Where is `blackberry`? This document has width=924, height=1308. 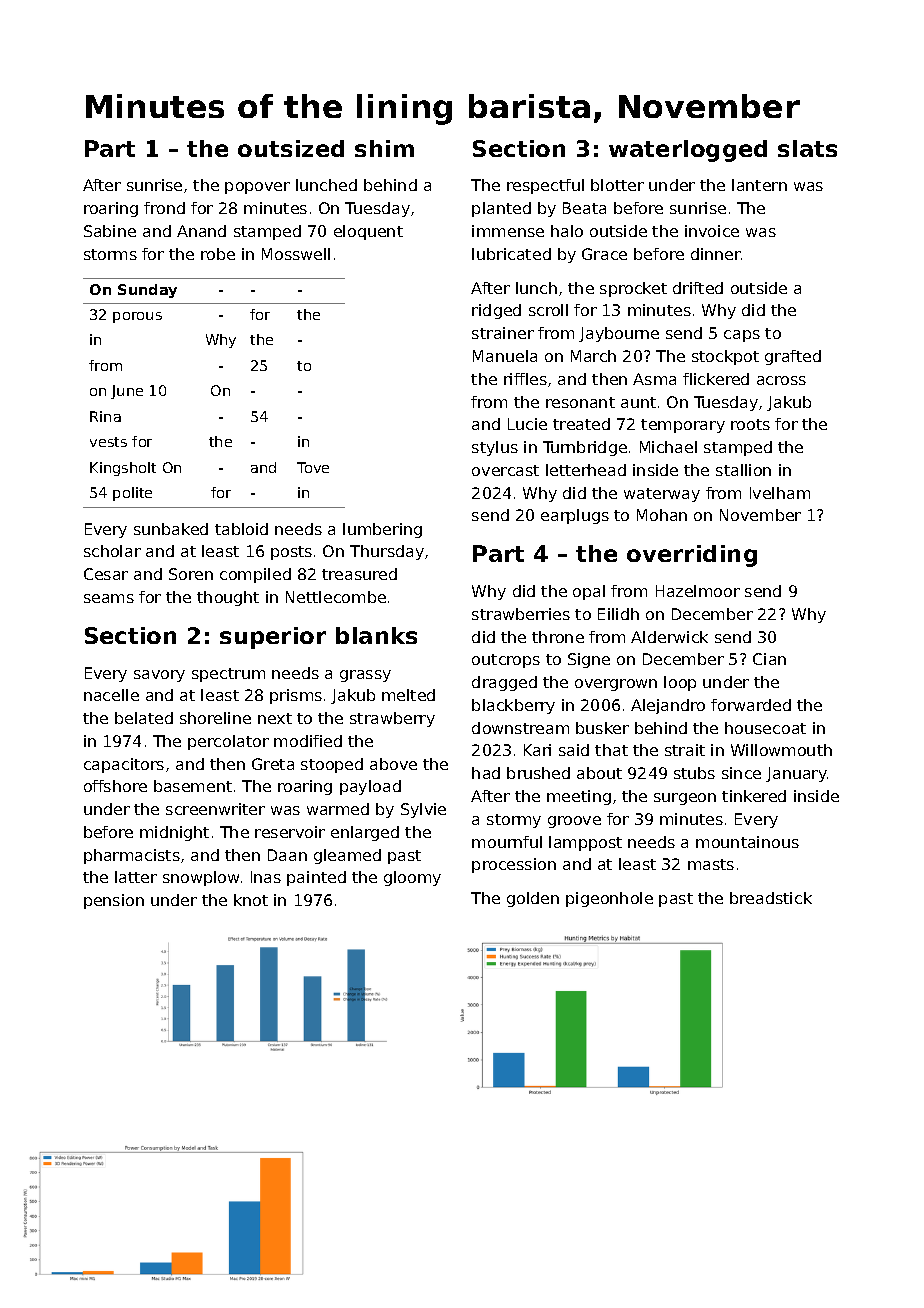 blackberry is located at coordinates (513, 706).
